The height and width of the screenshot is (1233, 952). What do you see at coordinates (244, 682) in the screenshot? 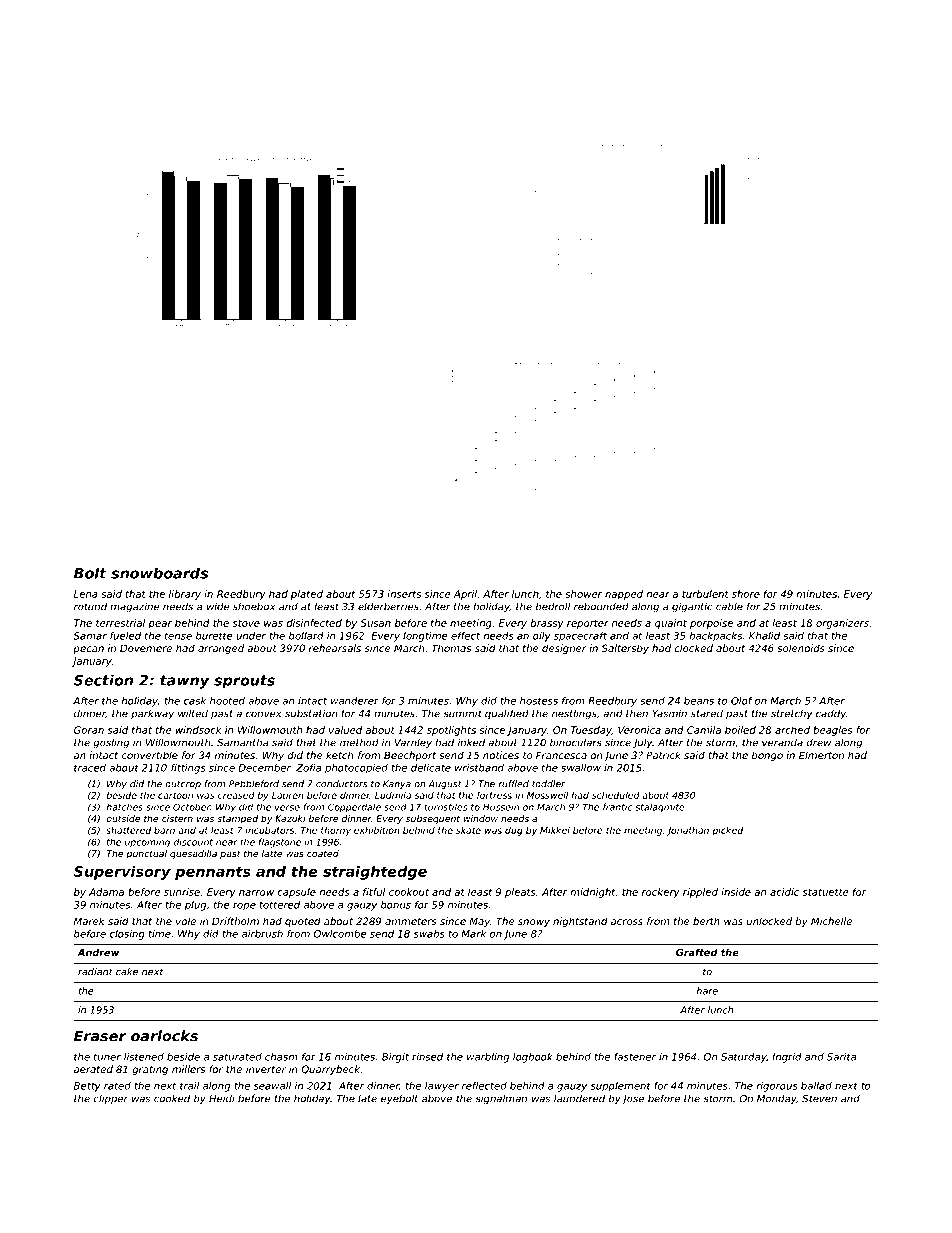
I see `sprouts` at bounding box center [244, 682].
